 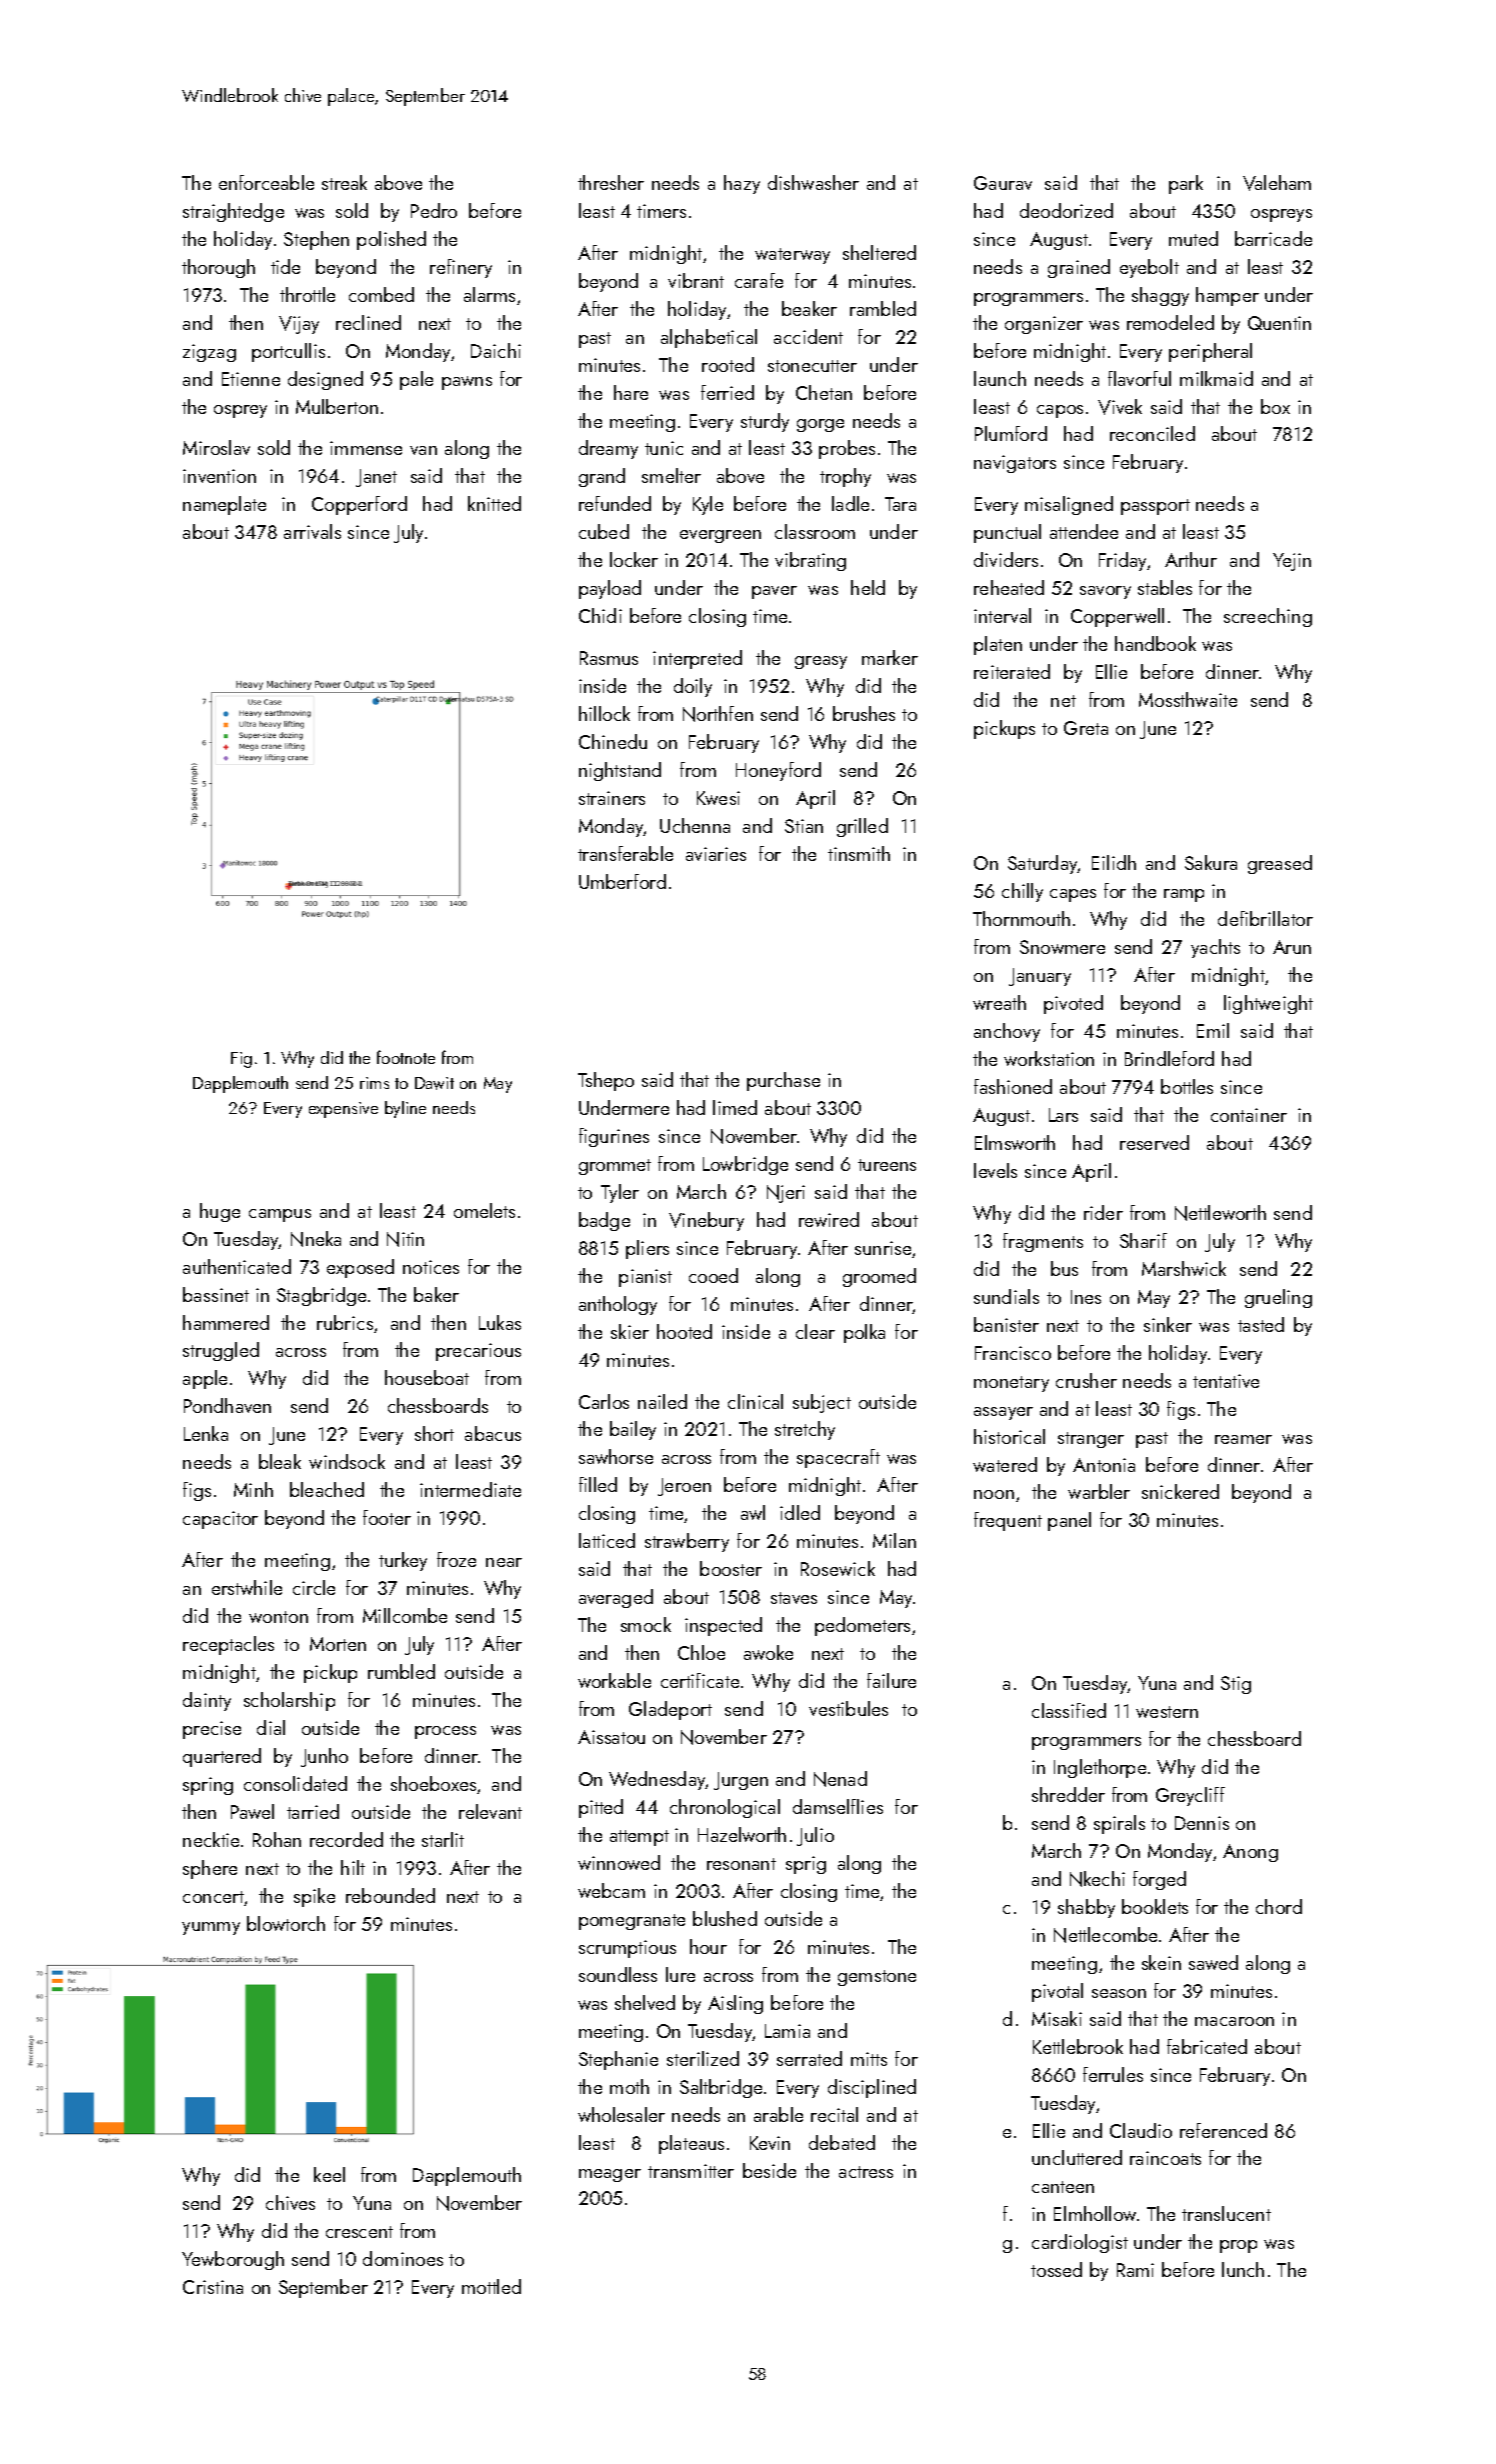 What do you see at coordinates (494, 503) in the page?
I see `knitted` at bounding box center [494, 503].
